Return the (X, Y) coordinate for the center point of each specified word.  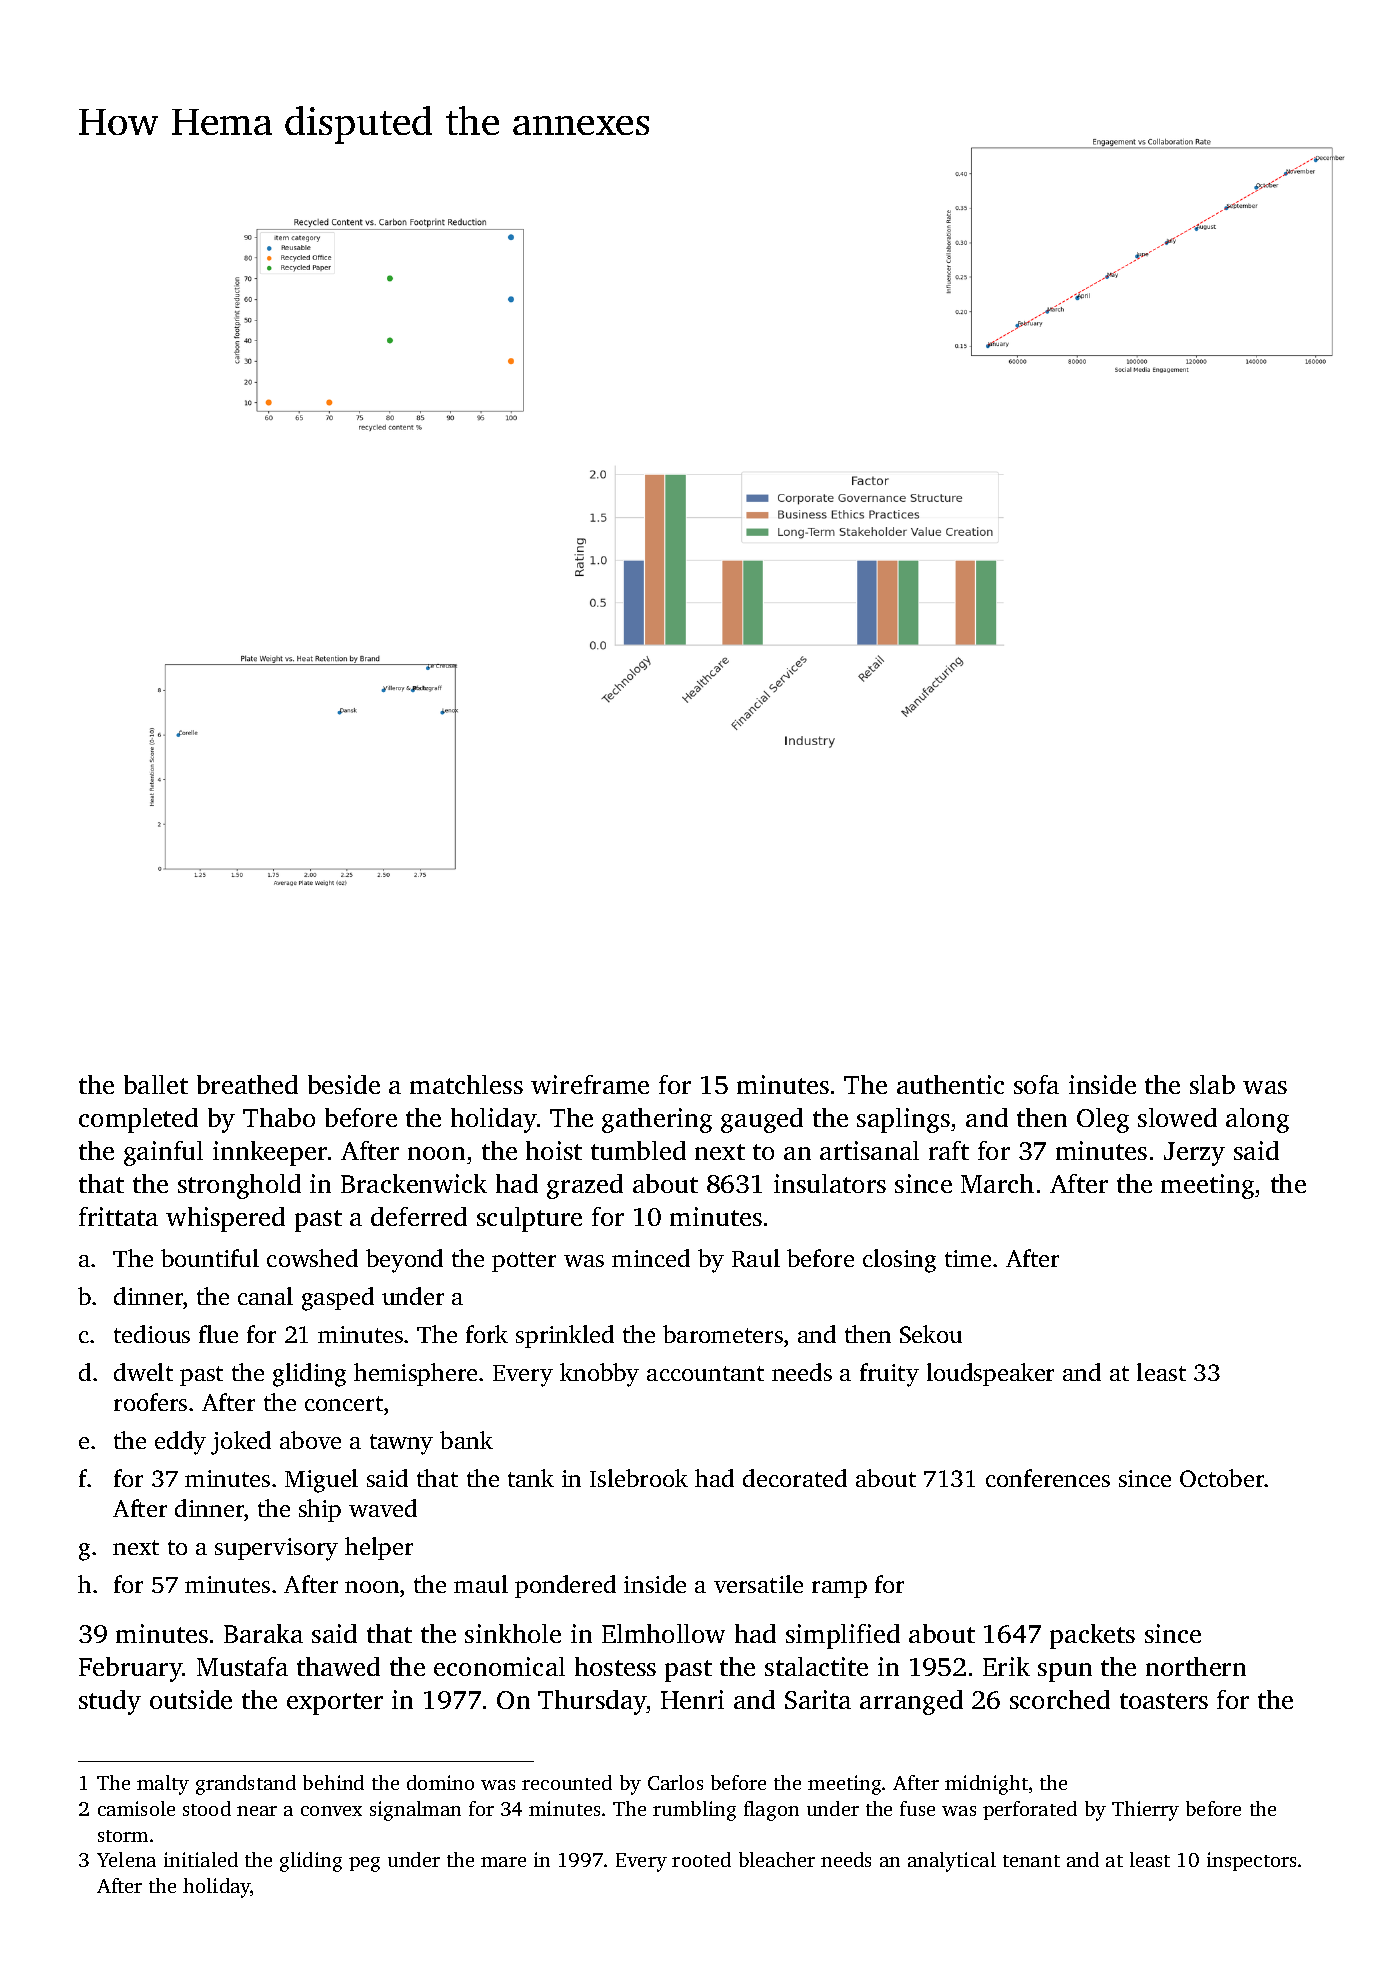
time (968, 1258)
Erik (1006, 1666)
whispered (225, 1219)
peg (364, 1864)
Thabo (279, 1117)
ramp (839, 1589)
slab (1212, 1084)
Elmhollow (663, 1633)
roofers (150, 1402)
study (110, 1702)
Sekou (931, 1334)
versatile (758, 1584)
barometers (723, 1334)
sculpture (529, 1219)
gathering (657, 1120)
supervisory (276, 1549)
